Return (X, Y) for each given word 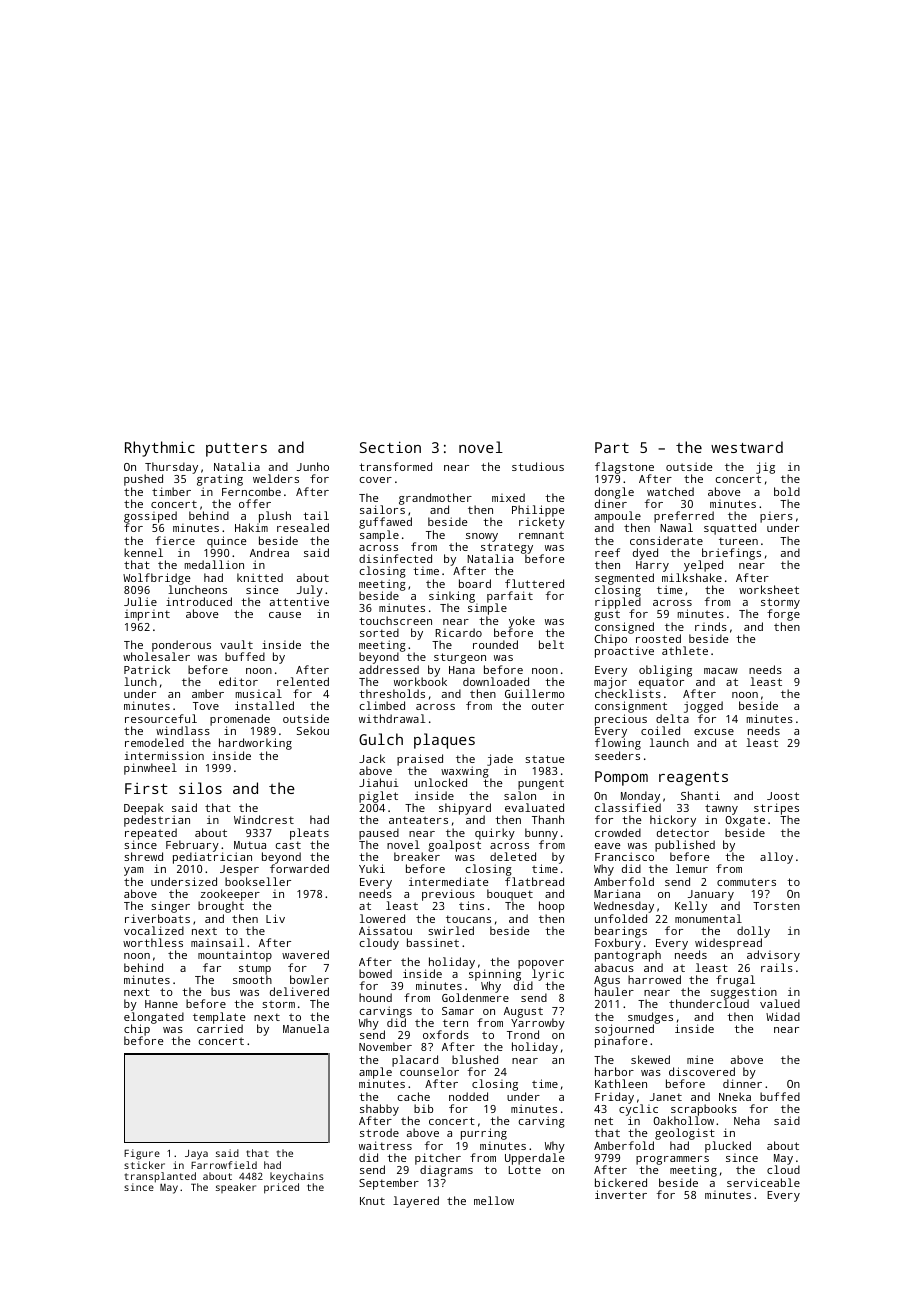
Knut (372, 1201)
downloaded (496, 681)
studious (538, 466)
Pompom (621, 778)
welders (276, 478)
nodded (468, 1096)
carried (220, 1028)
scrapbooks (704, 1110)
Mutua (250, 845)
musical (259, 693)
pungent (541, 784)
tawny (721, 810)
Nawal (676, 528)
